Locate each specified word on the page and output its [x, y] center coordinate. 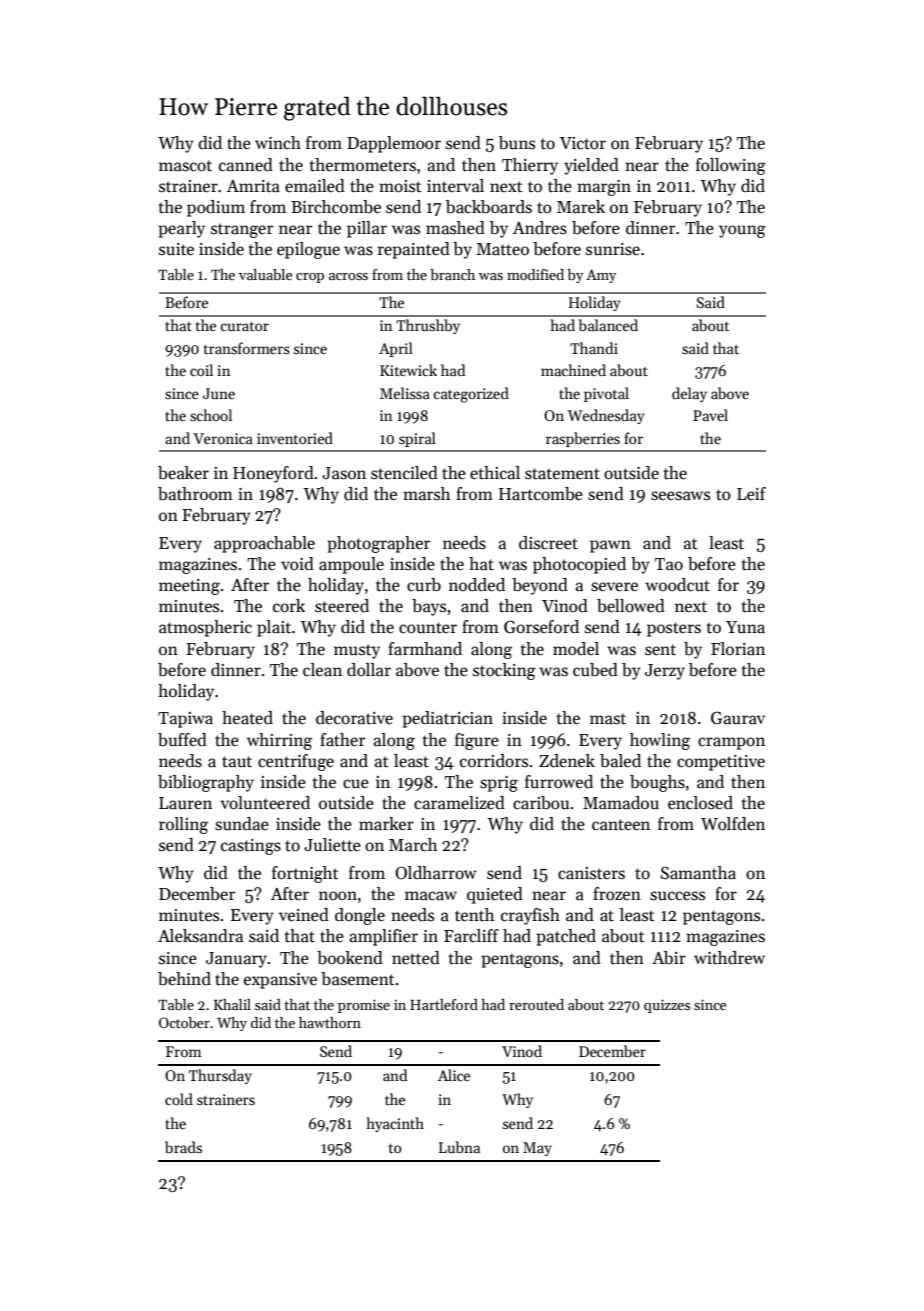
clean [322, 670]
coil [201, 370]
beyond [540, 586]
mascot [185, 166]
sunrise [613, 249]
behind [184, 979]
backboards [489, 207]
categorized [471, 395]
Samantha [698, 873]
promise [364, 1006]
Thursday [220, 1076]
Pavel [710, 415]
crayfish [530, 916]
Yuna [745, 627]
